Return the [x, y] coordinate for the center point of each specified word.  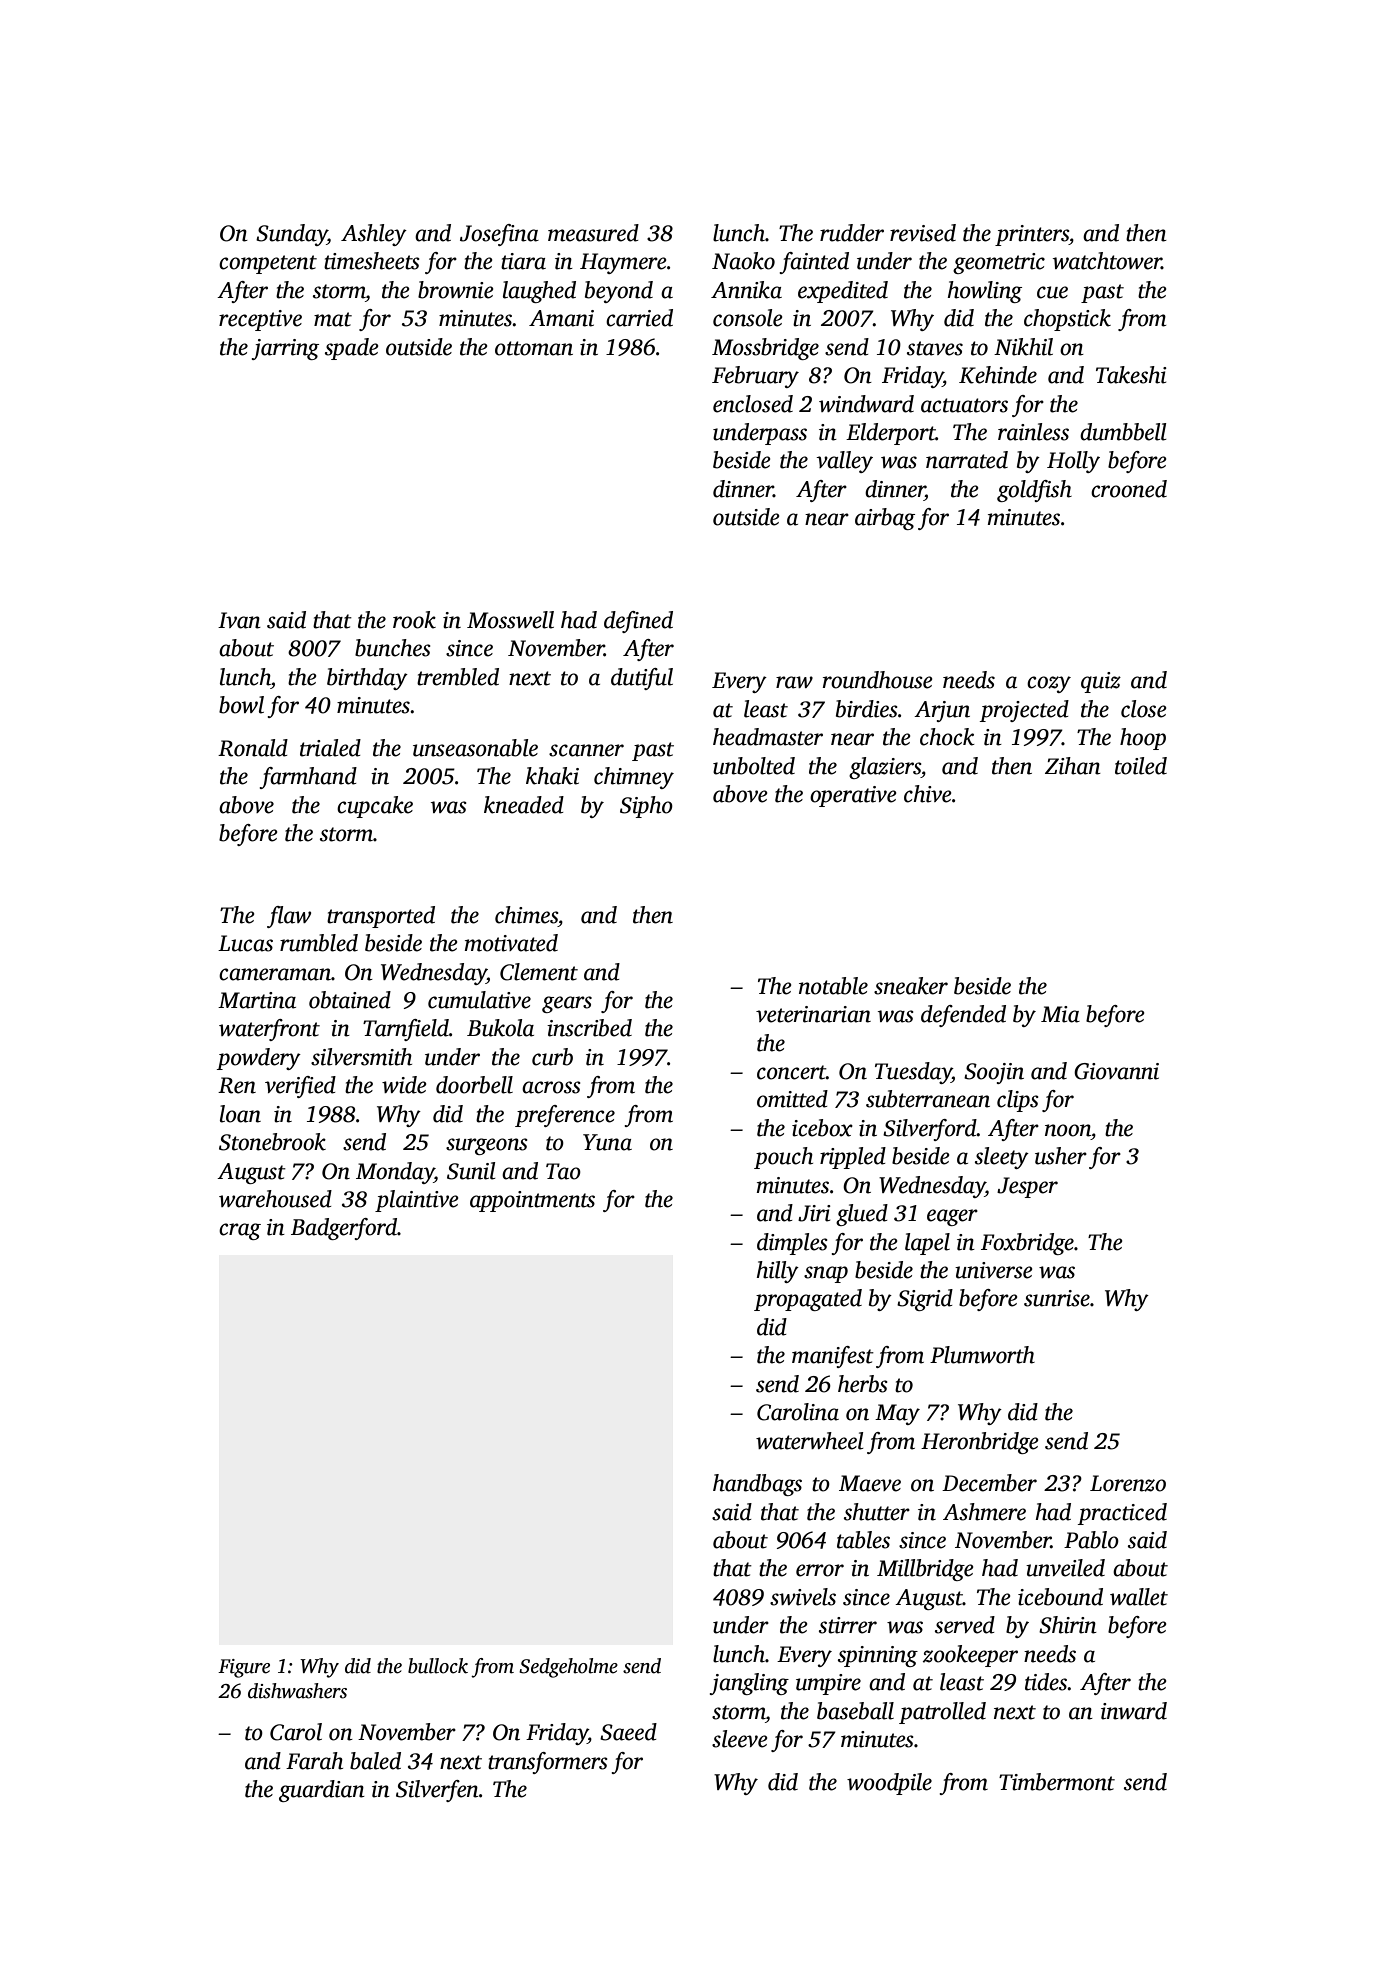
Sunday [291, 235]
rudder [852, 233]
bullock [438, 1666]
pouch [783, 1158]
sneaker [911, 986]
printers [1032, 235]
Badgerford [344, 1229]
